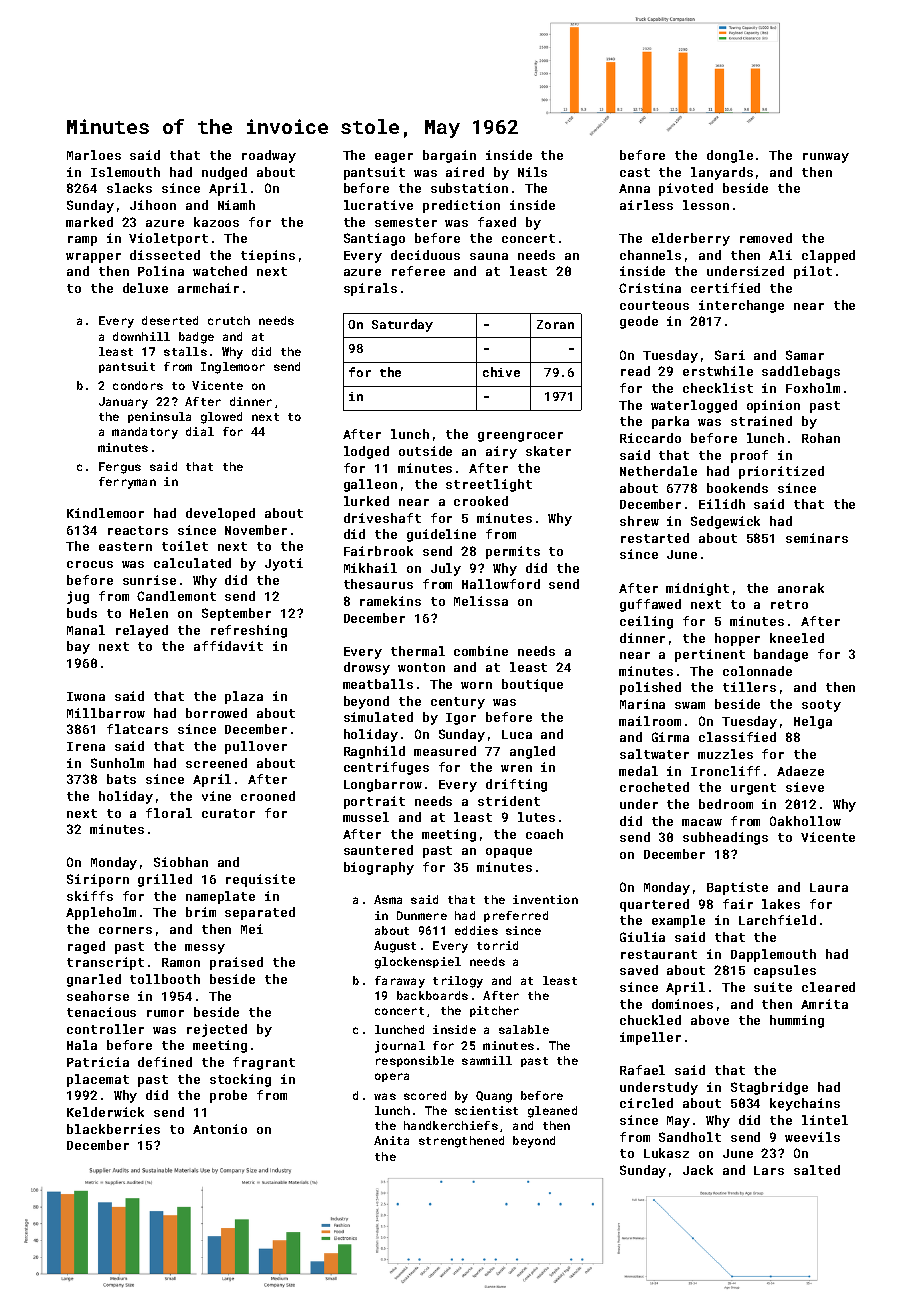 Image resolution: width=924 pixels, height=1308 pixels. What do you see at coordinates (220, 1129) in the screenshot?
I see `Antonio` at bounding box center [220, 1129].
